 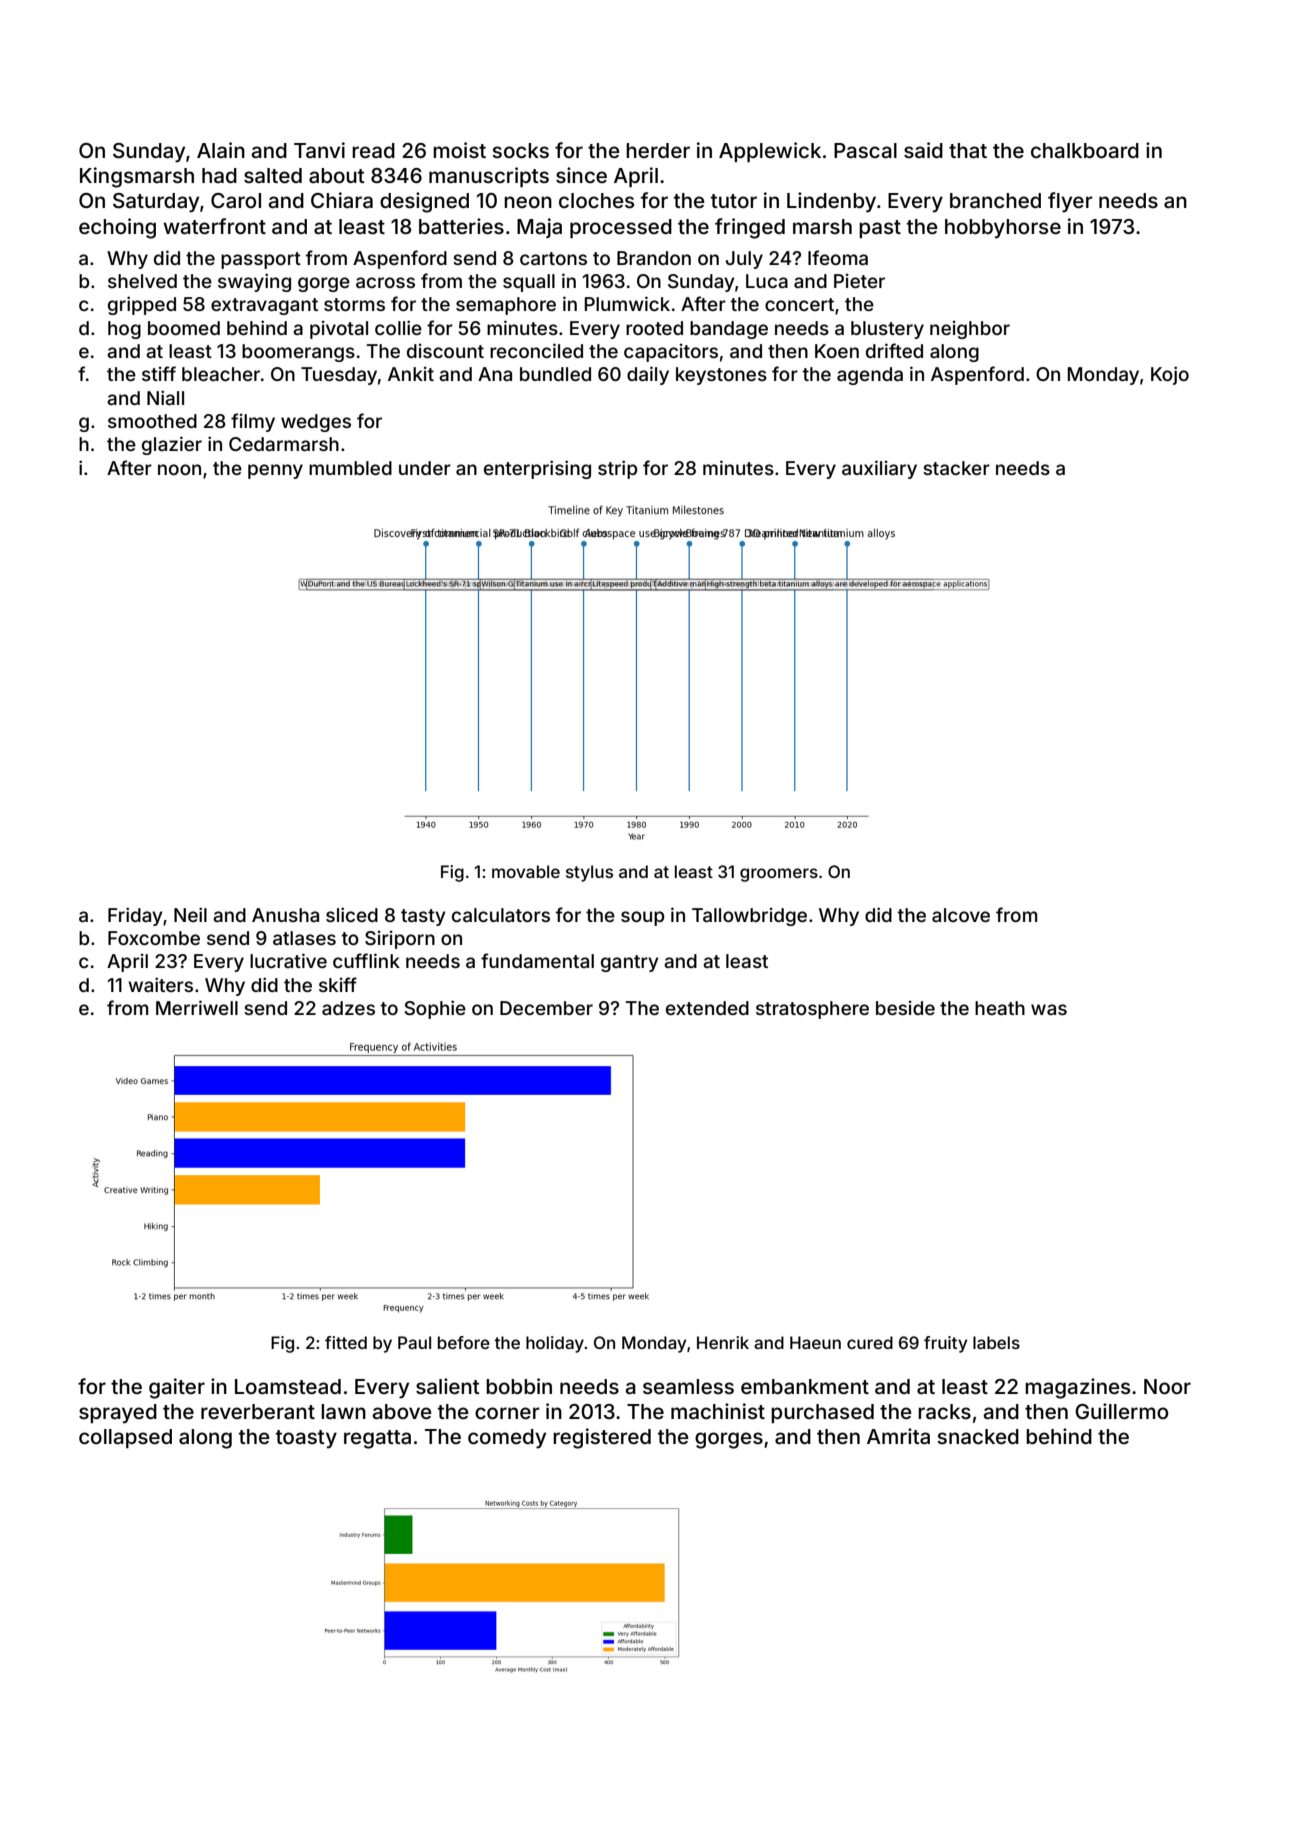 What do you see at coordinates (630, 963) in the screenshot?
I see `gantry` at bounding box center [630, 963].
